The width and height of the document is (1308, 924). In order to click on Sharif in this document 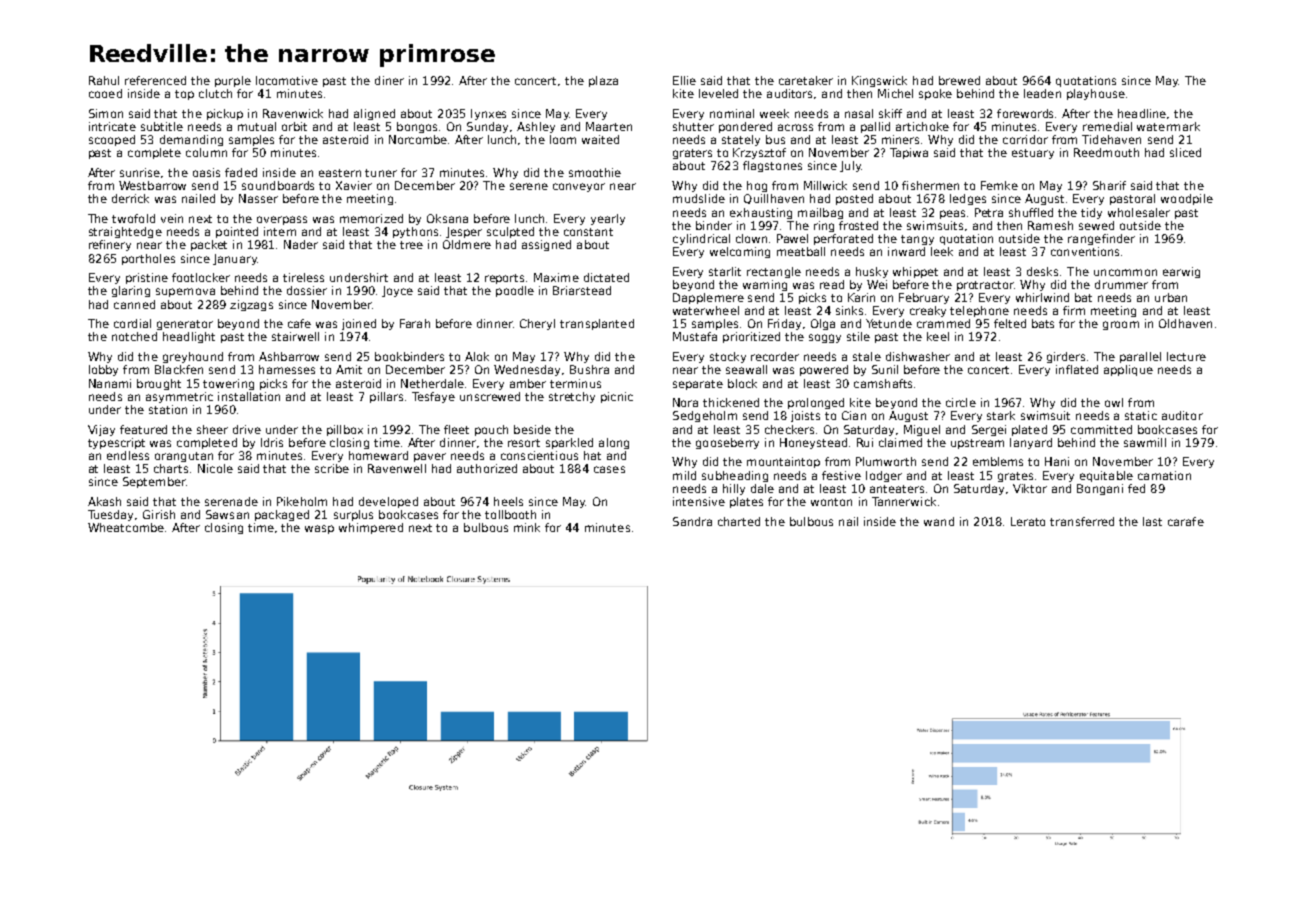, I will do `click(1109, 185)`.
